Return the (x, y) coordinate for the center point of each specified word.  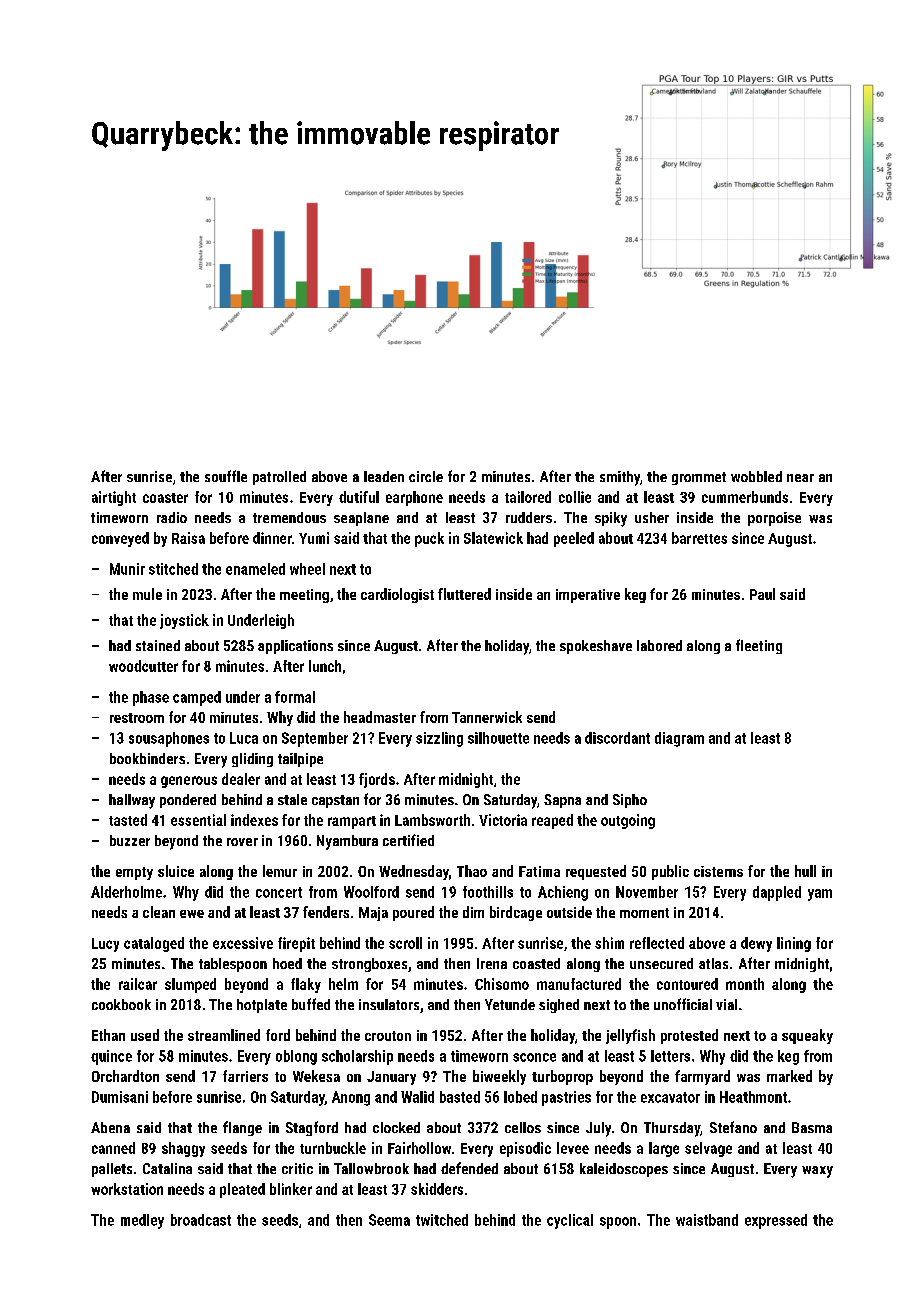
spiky (611, 519)
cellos (523, 1127)
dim (473, 912)
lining (794, 944)
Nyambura (347, 842)
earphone (414, 498)
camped (197, 698)
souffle (226, 476)
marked (789, 1076)
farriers (245, 1076)
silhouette (498, 738)
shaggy (183, 1149)
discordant (617, 738)
